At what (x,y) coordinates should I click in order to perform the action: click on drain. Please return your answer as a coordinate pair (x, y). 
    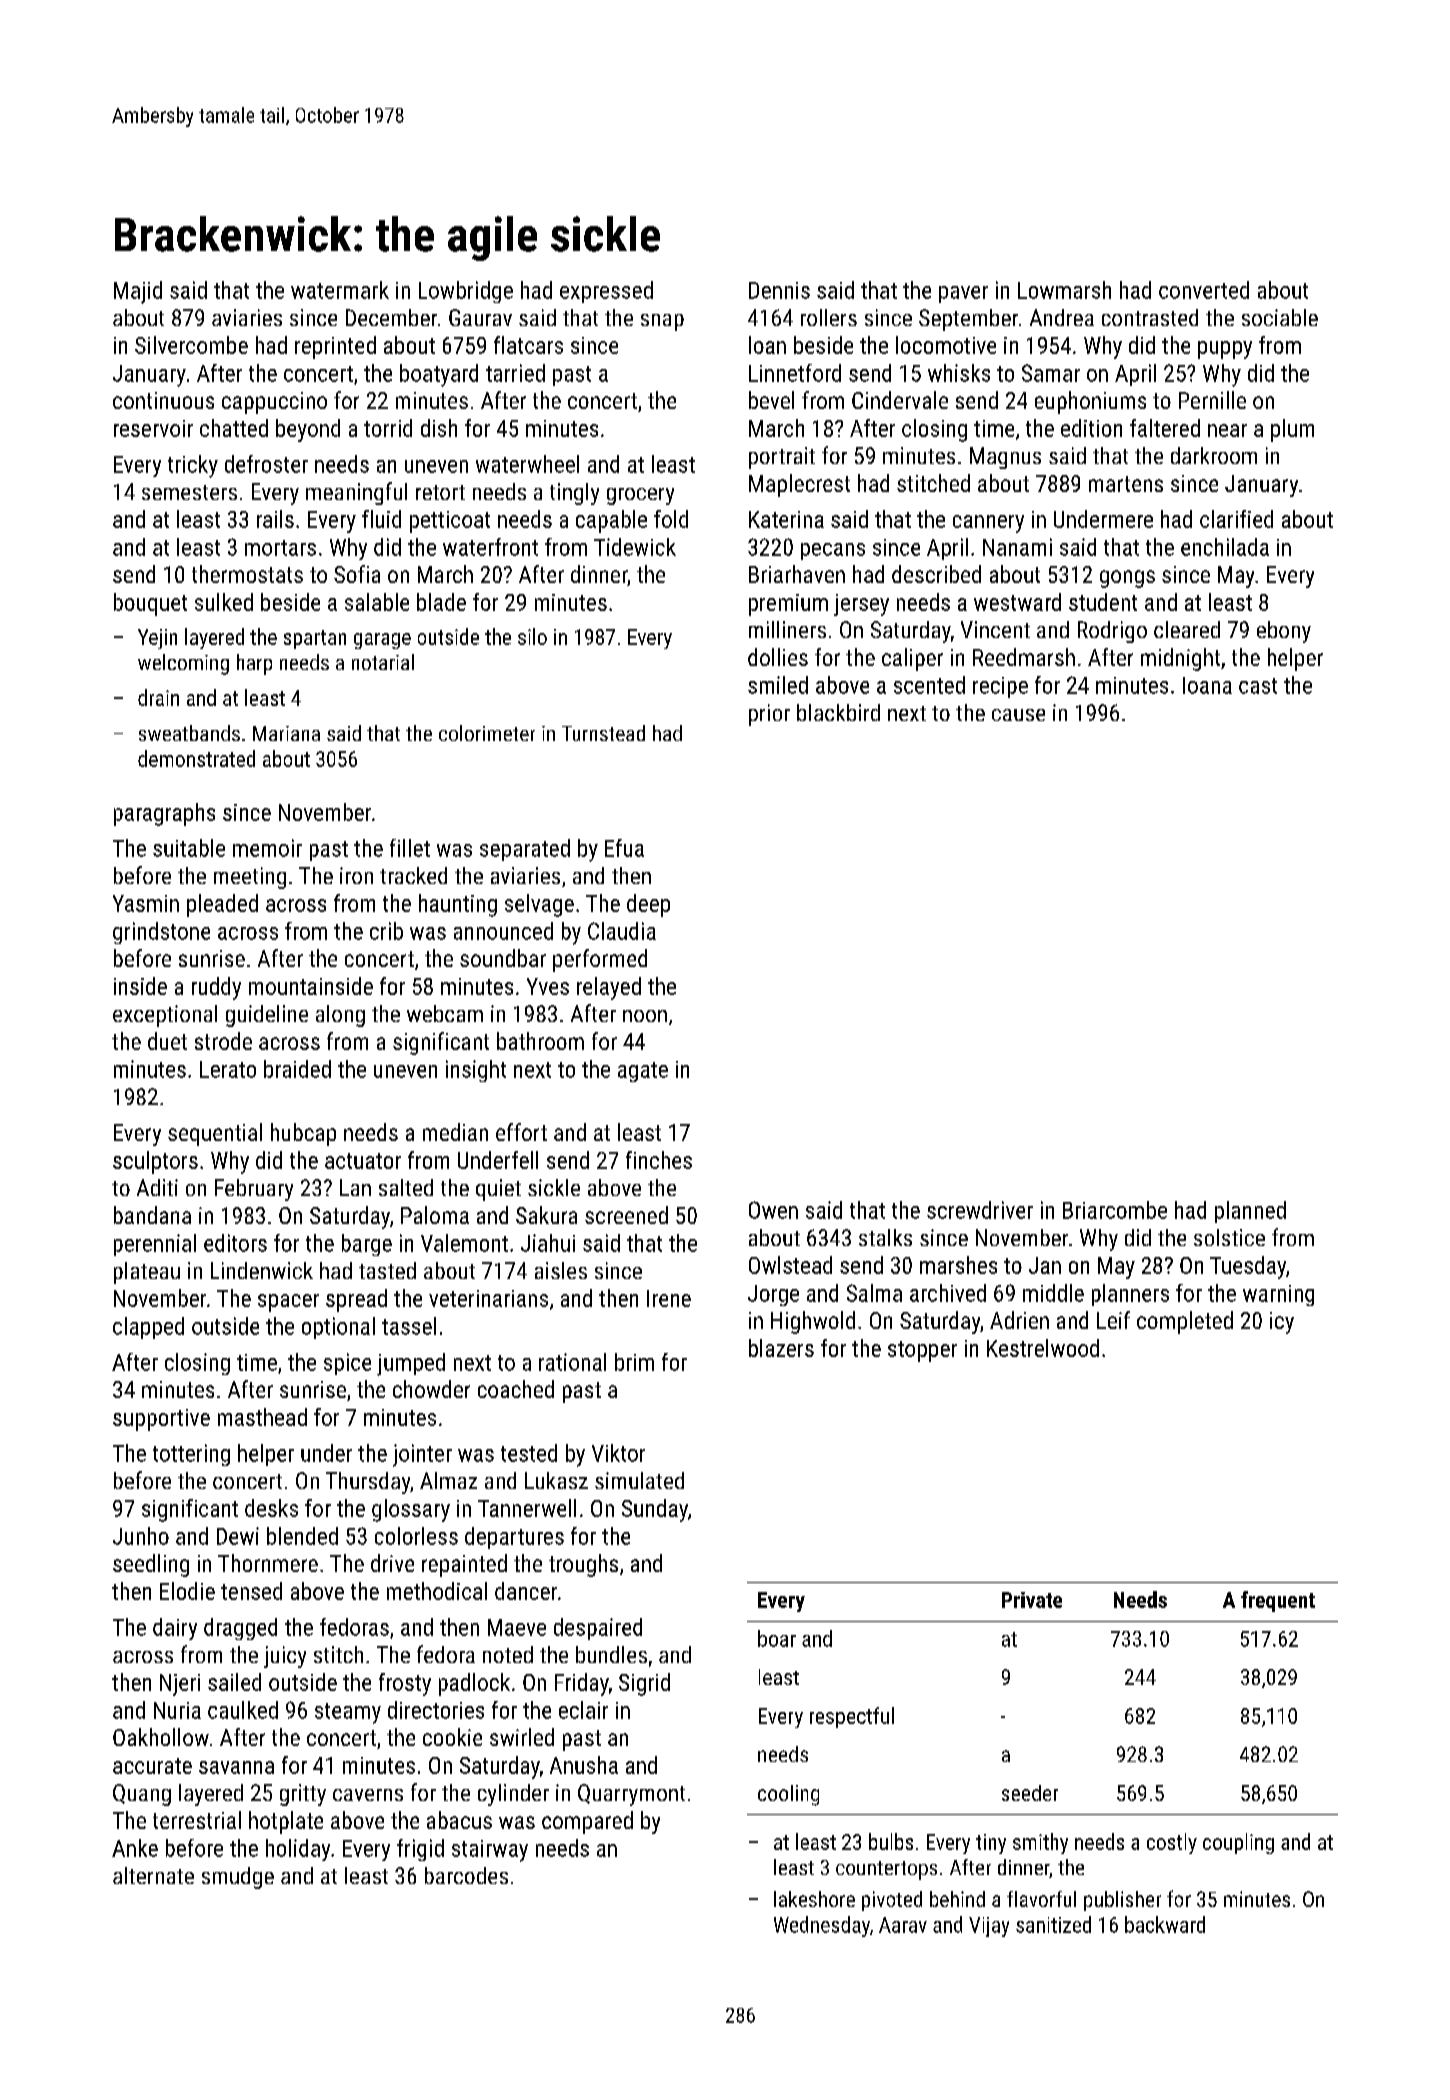
    Looking at the image, I should click on (158, 697).
